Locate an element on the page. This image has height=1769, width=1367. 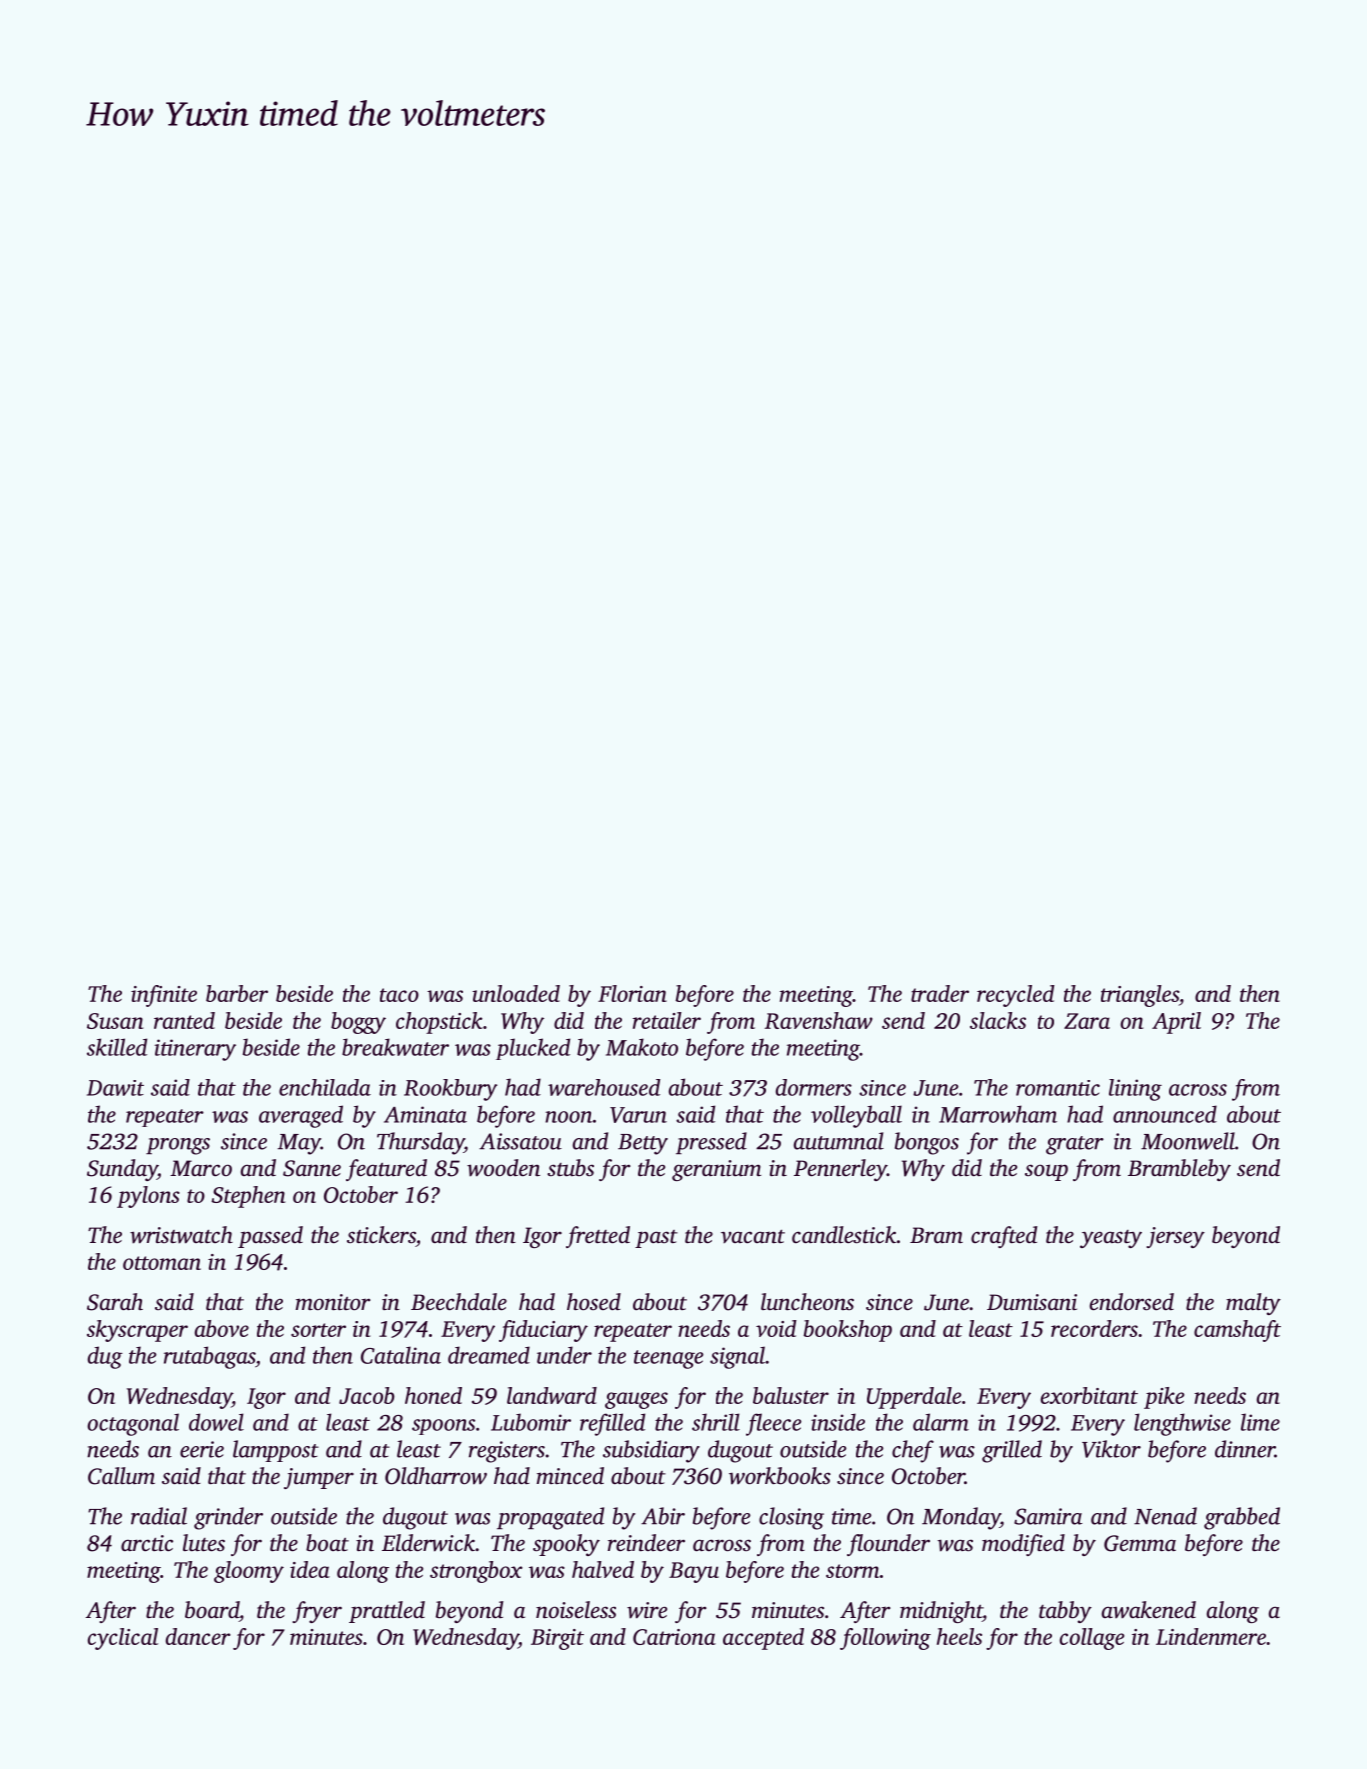
collage is located at coordinates (1092, 1639).
